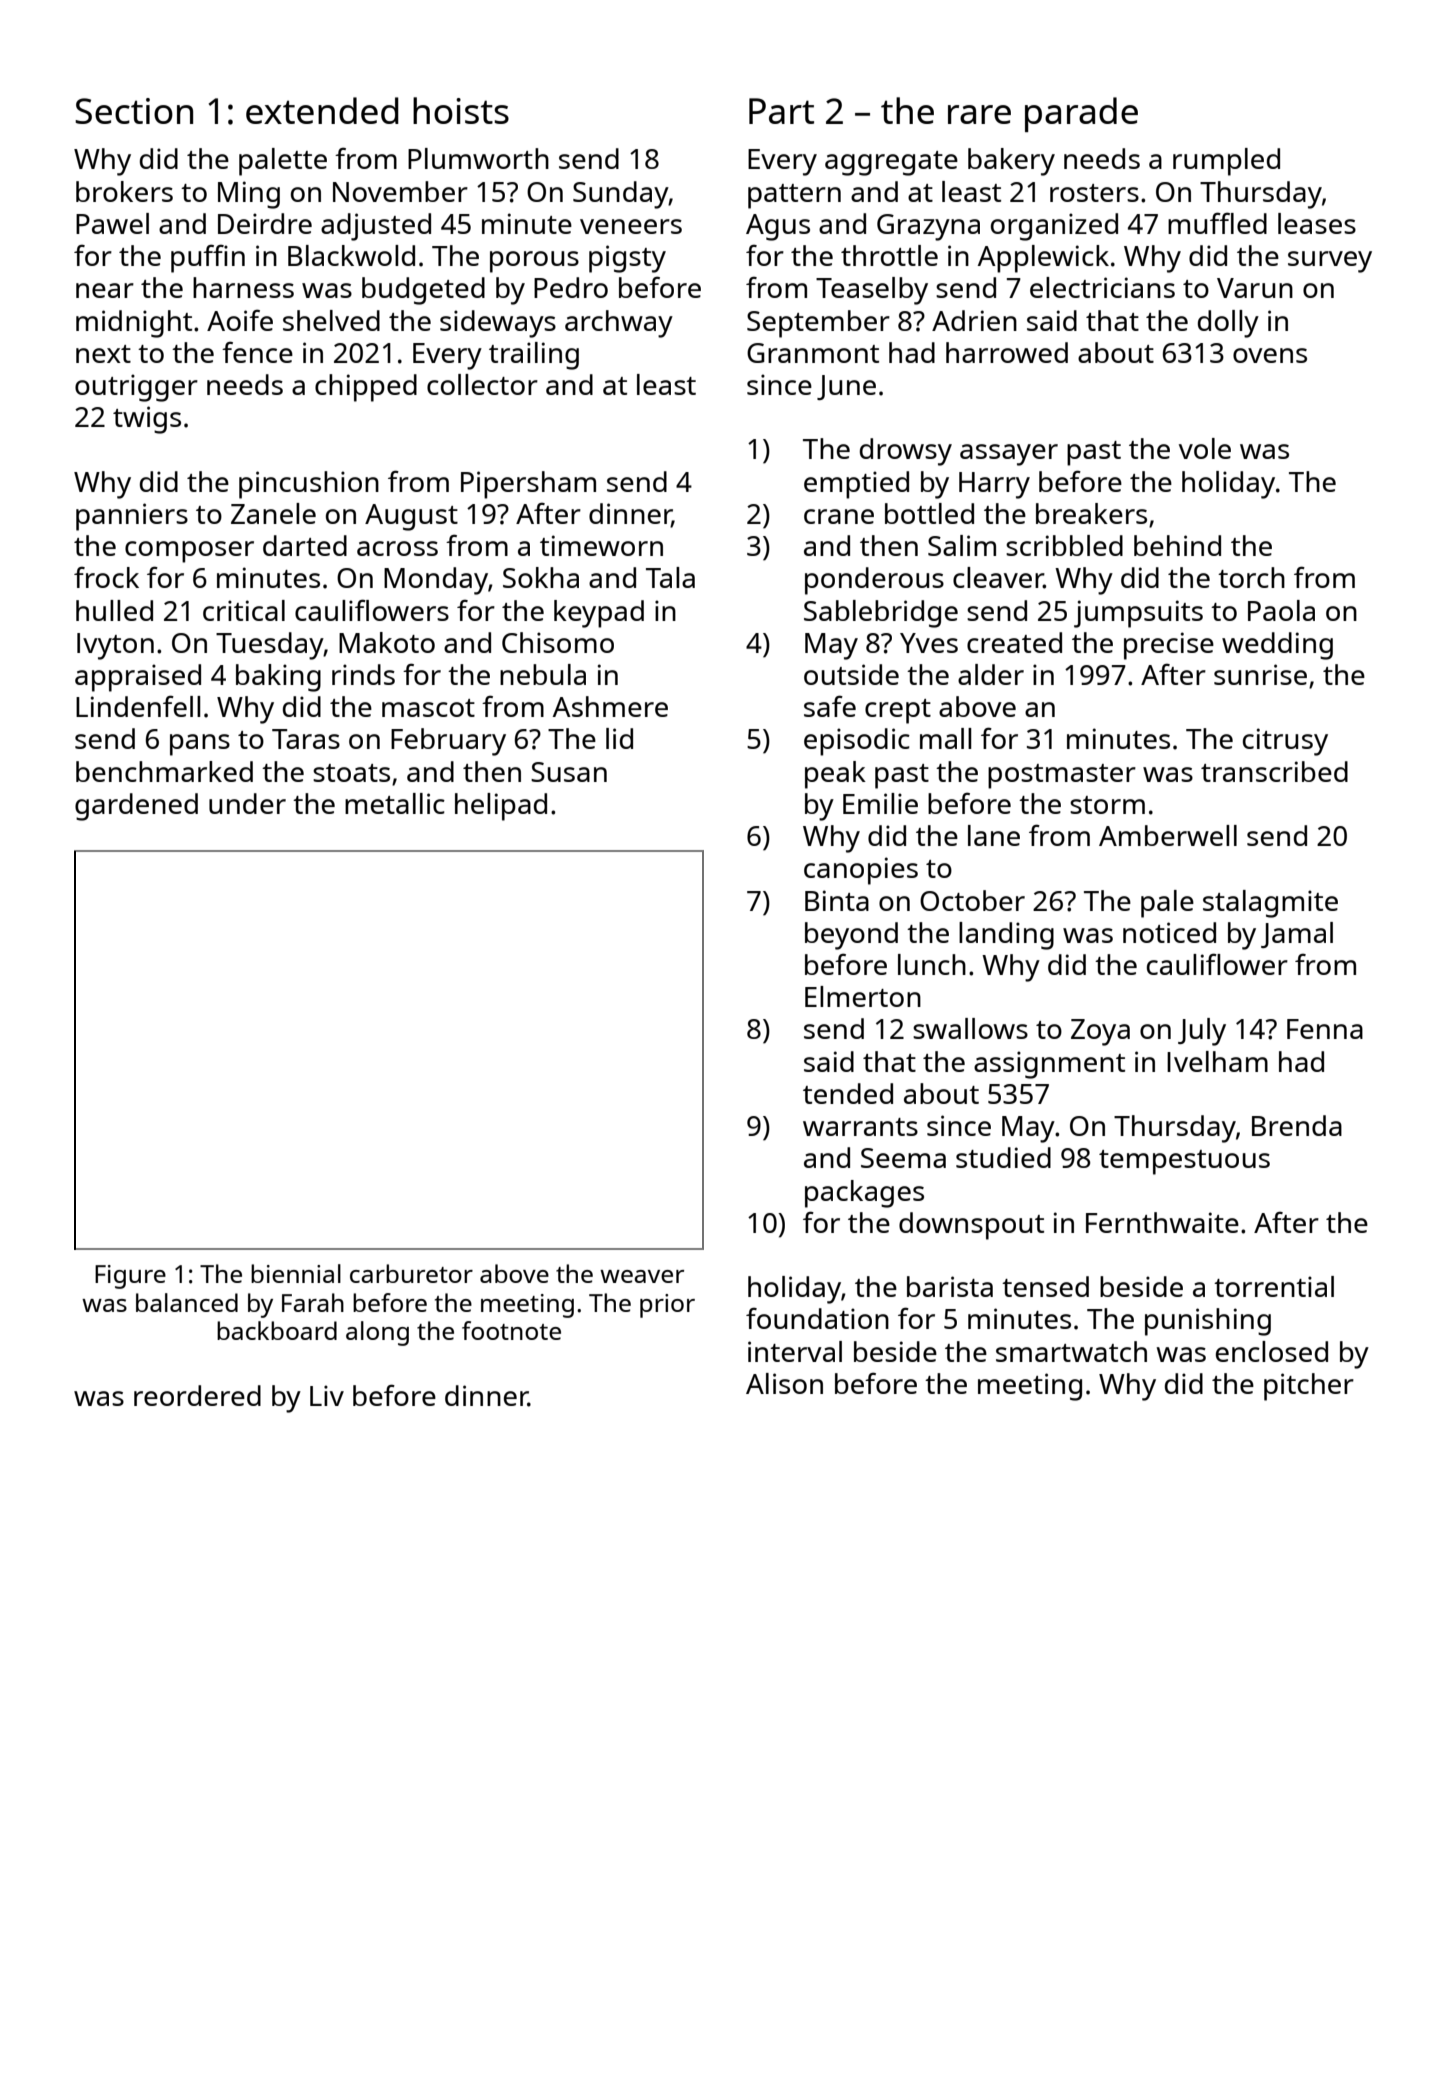 Image resolution: width=1450 pixels, height=2100 pixels. I want to click on leases, so click(1317, 223).
